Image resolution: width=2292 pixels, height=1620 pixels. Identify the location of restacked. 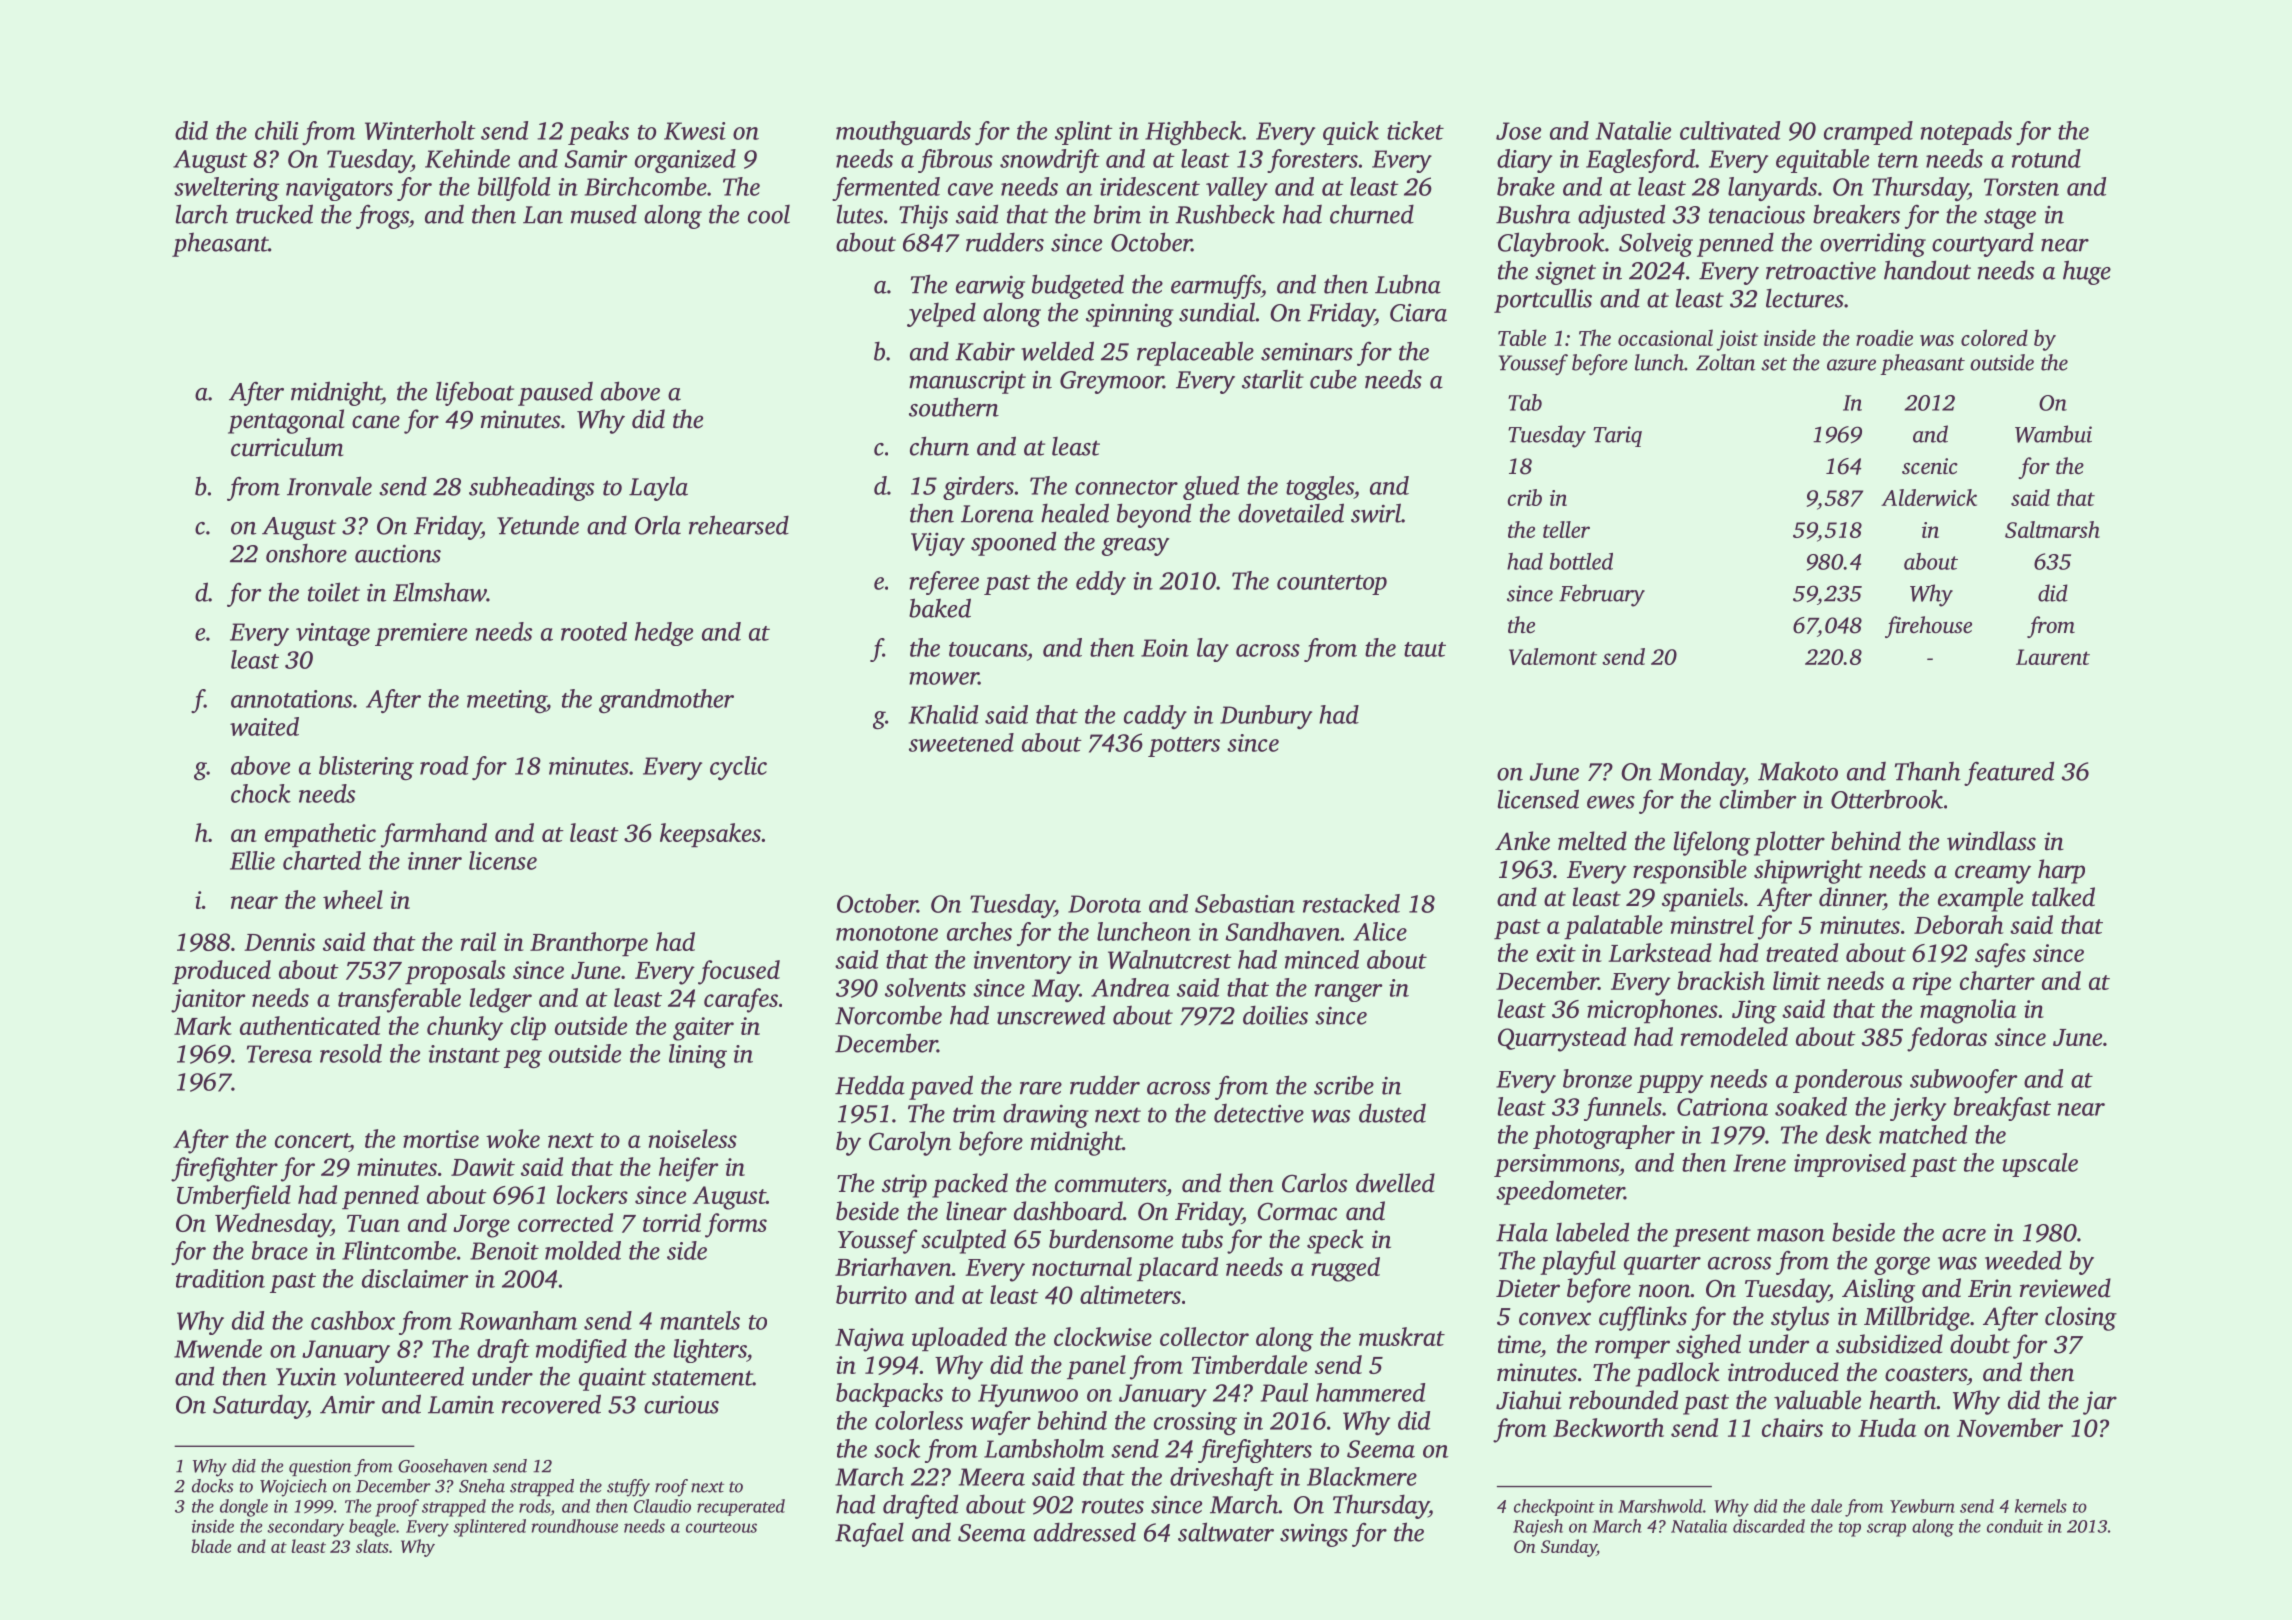
(1351, 903).
